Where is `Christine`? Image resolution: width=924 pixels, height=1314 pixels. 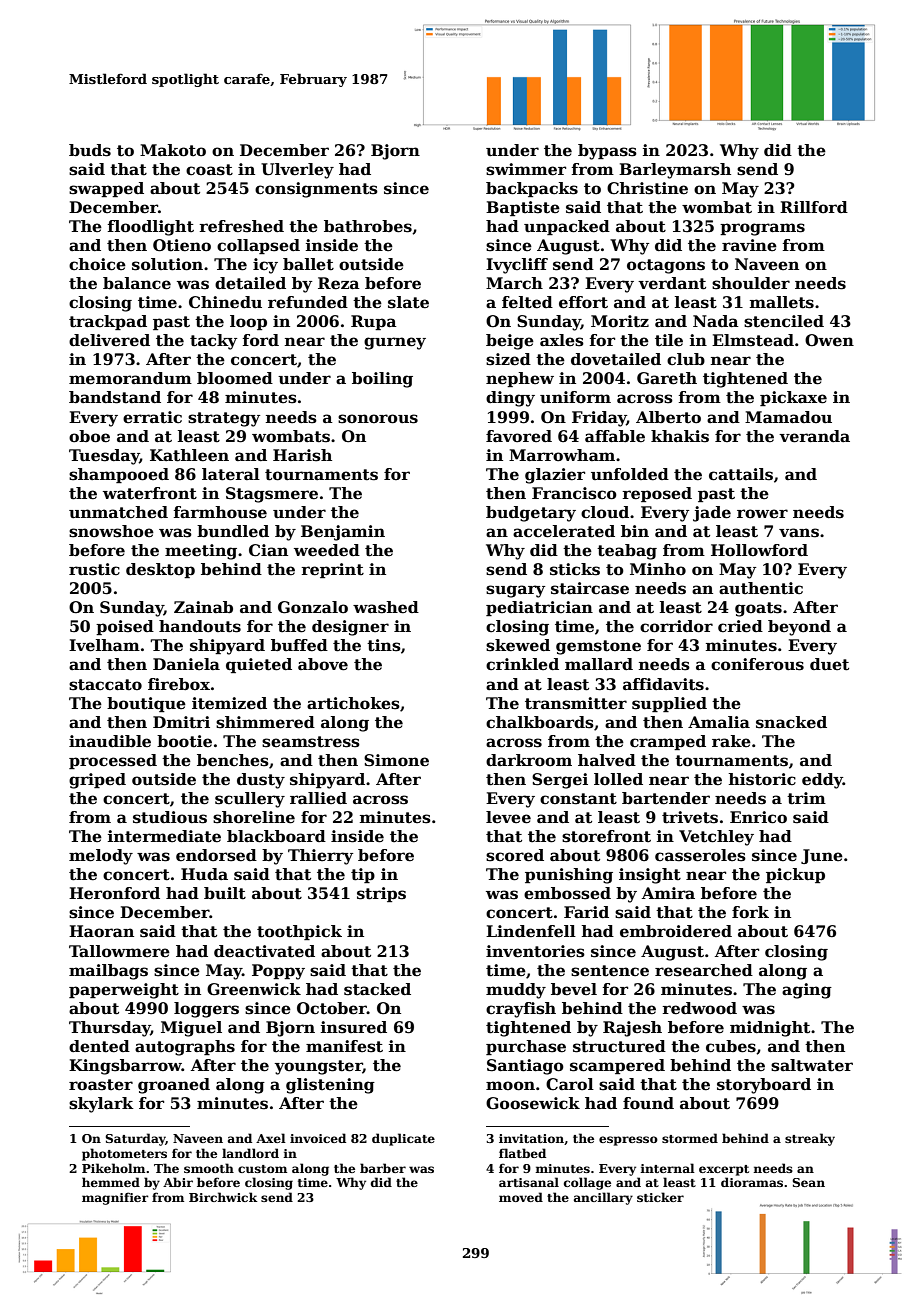
Christine is located at coordinates (647, 188).
